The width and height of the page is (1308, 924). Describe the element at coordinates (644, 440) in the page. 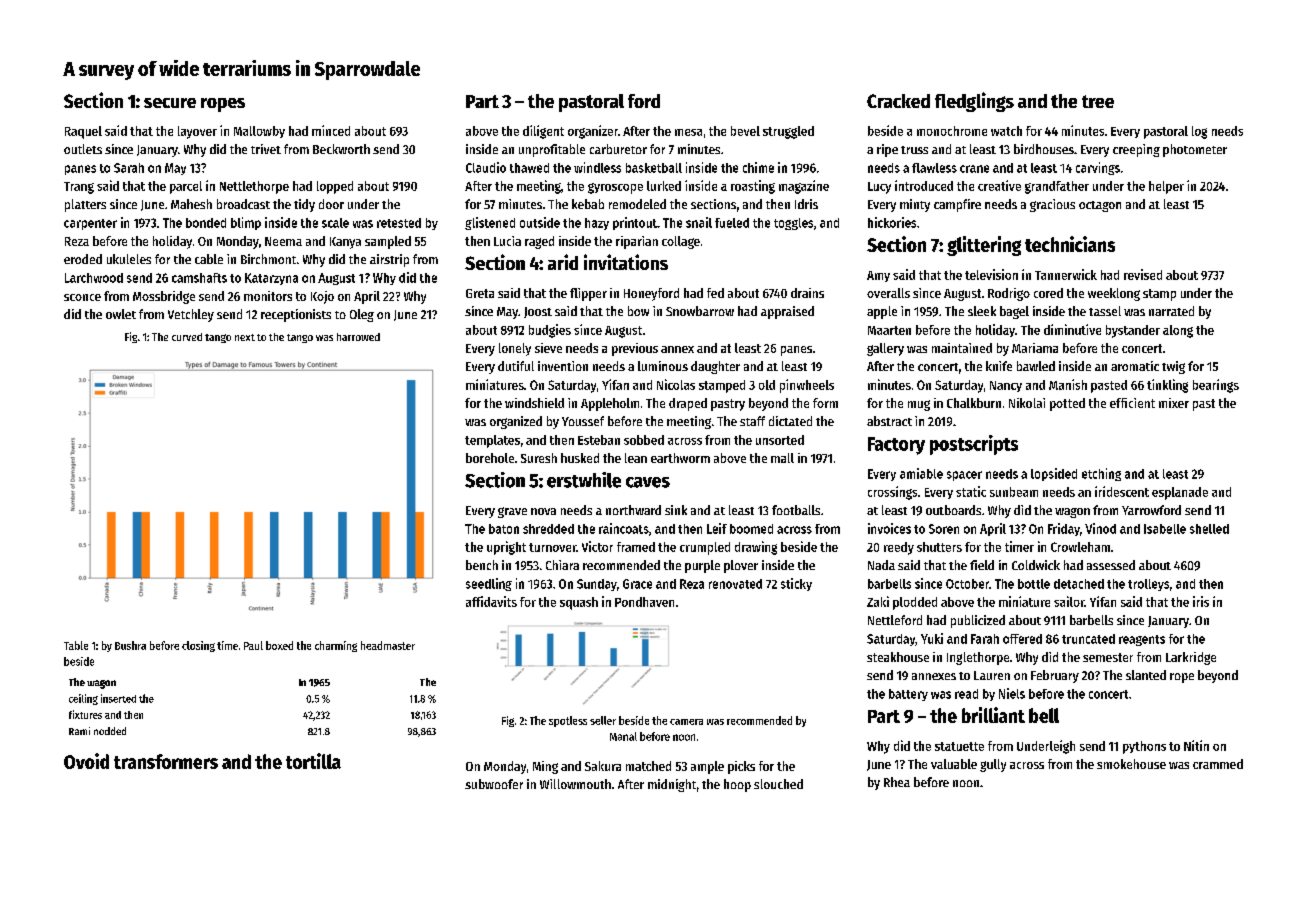

I see `sobbed` at that location.
